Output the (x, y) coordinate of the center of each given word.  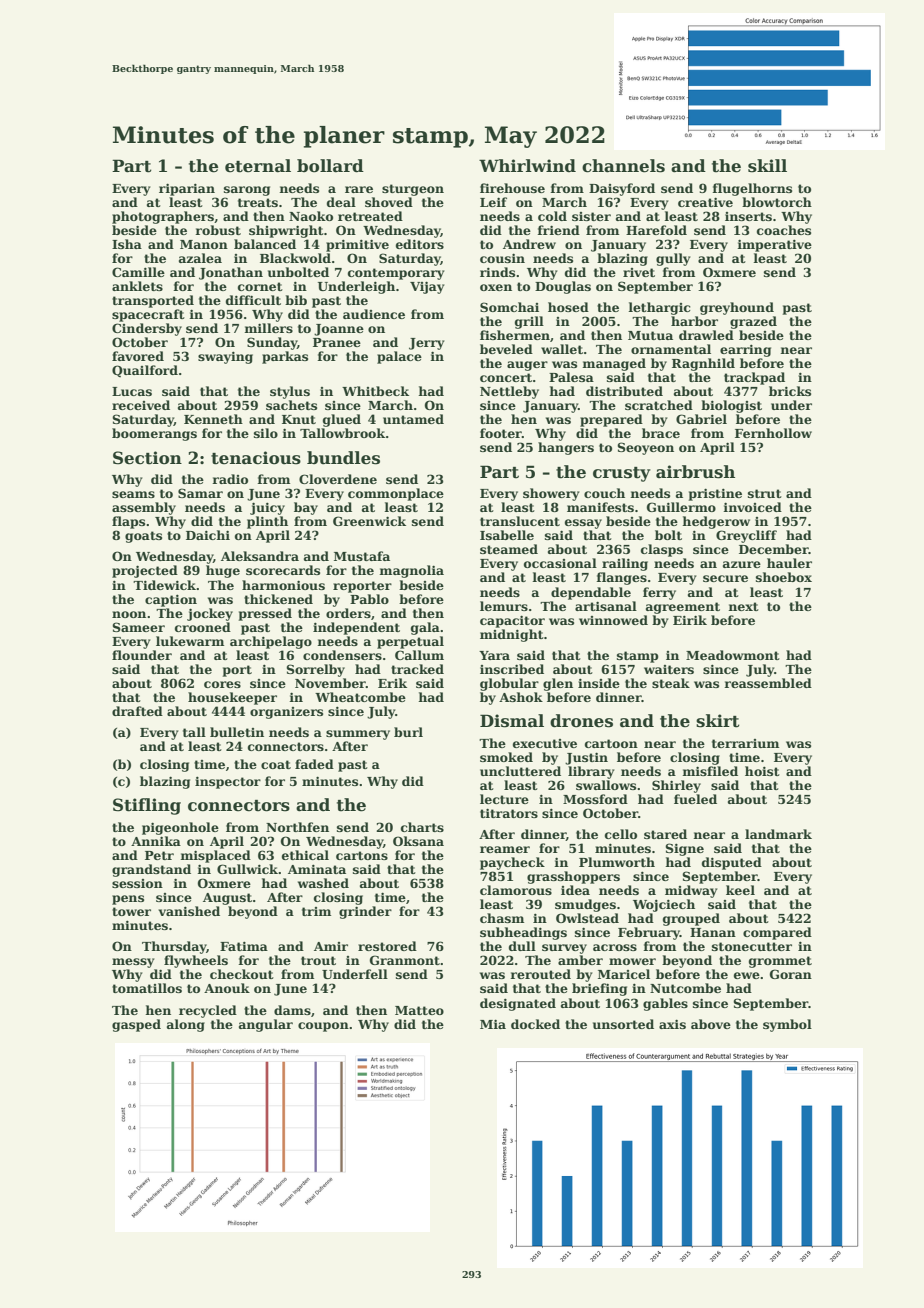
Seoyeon (645, 448)
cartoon (611, 743)
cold (552, 216)
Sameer (138, 627)
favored (138, 356)
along (186, 1025)
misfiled (710, 771)
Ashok (521, 697)
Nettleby (509, 392)
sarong (247, 191)
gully (673, 259)
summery (358, 735)
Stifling (147, 806)
